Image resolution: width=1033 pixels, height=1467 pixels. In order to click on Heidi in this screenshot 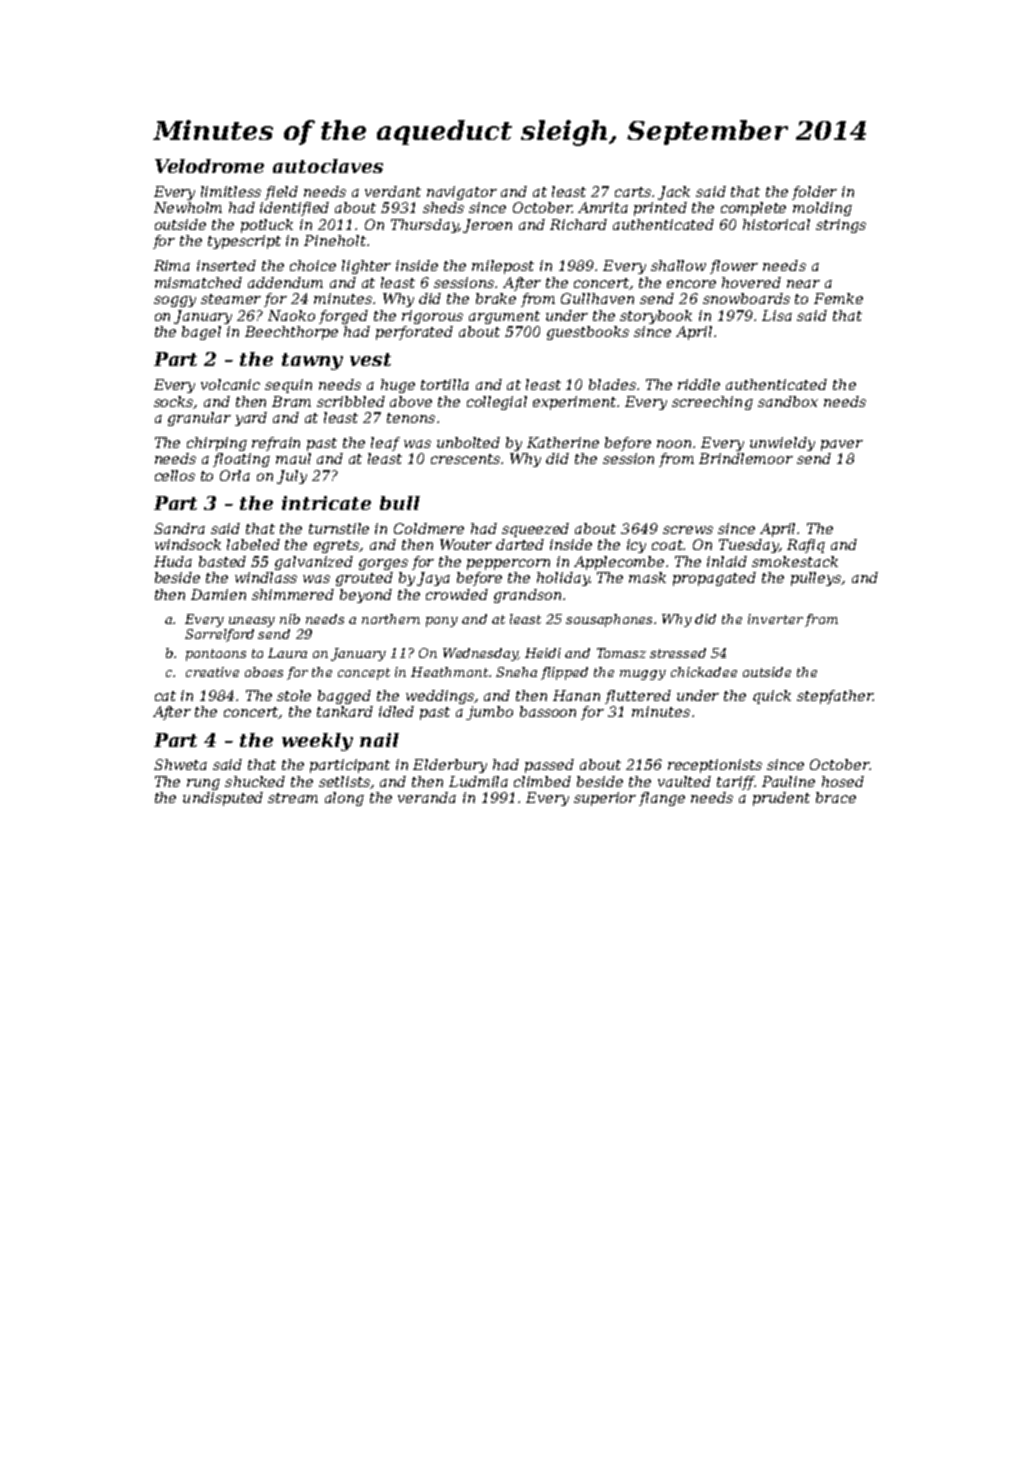, I will do `click(543, 653)`.
